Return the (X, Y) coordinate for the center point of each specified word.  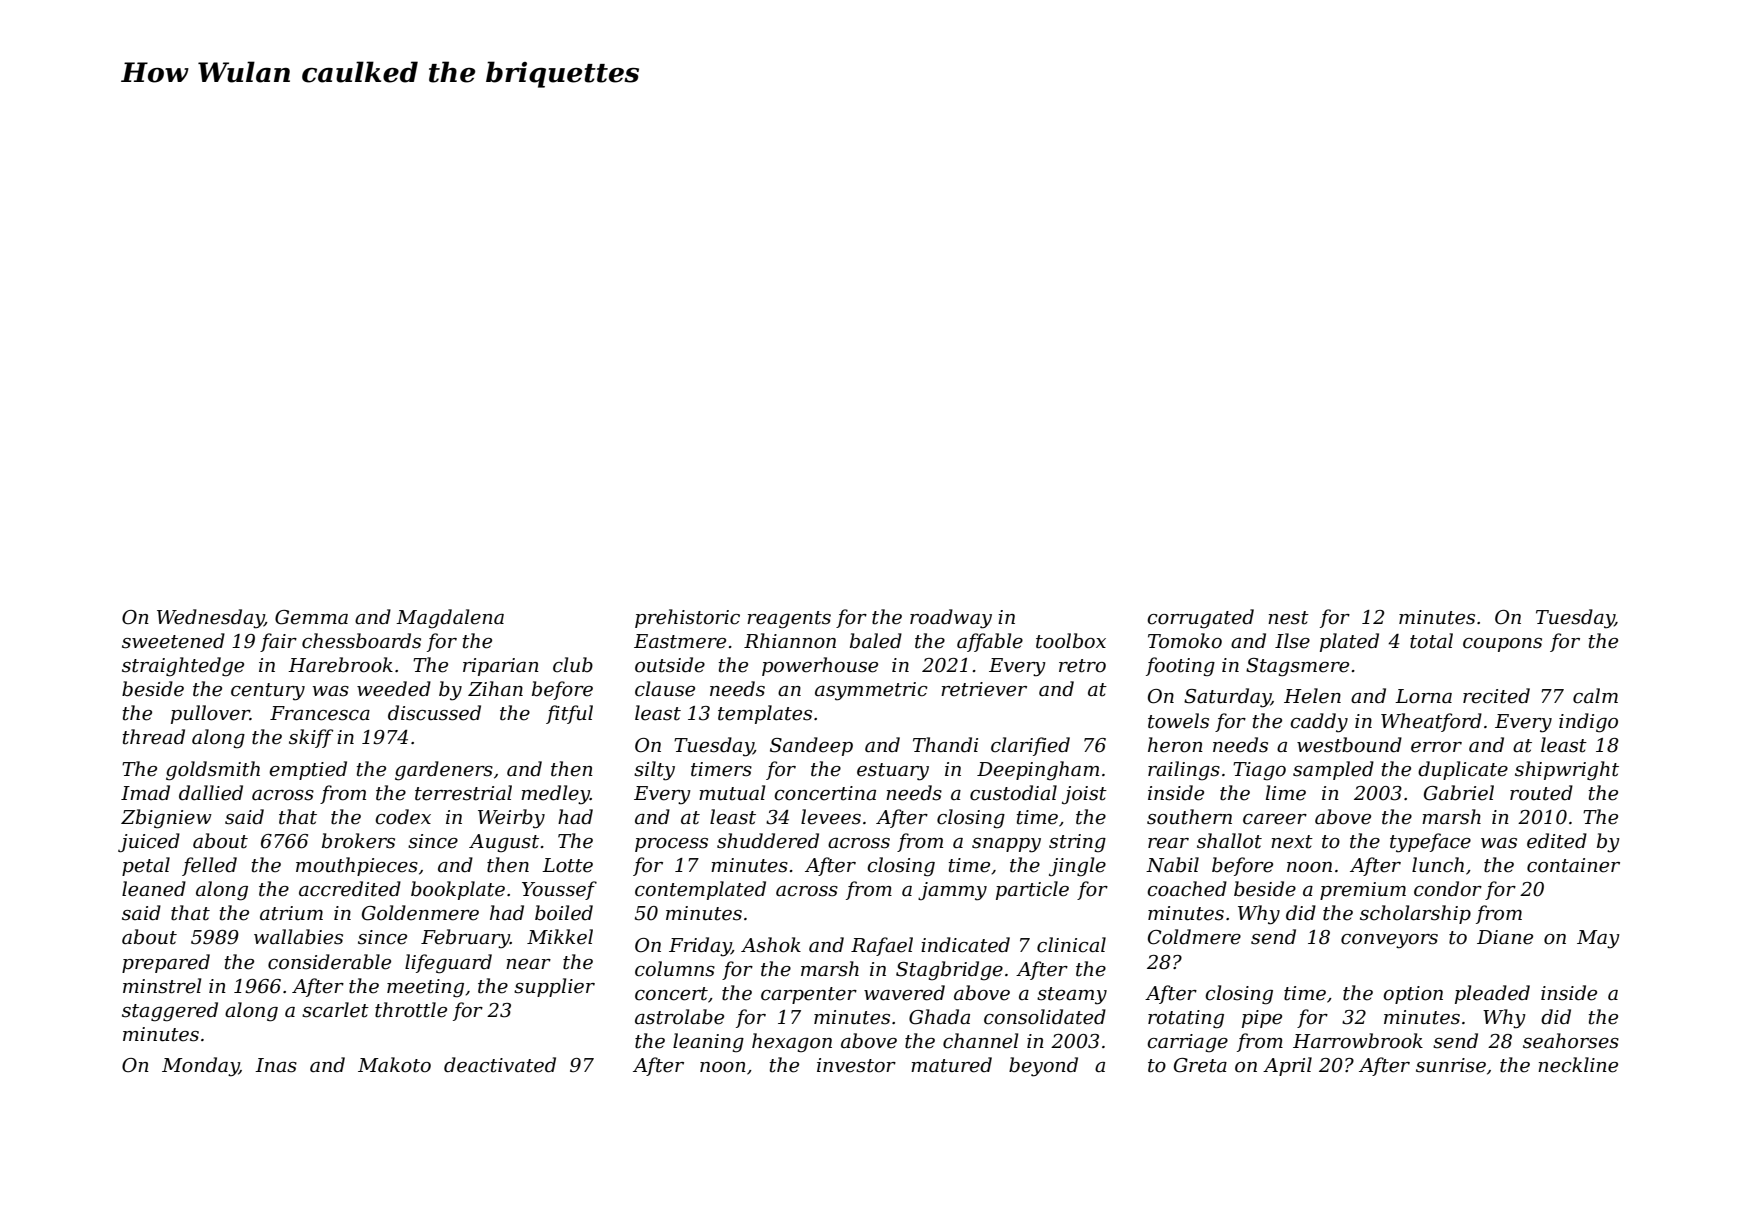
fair (278, 642)
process (671, 845)
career (1275, 819)
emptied (308, 770)
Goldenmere (420, 913)
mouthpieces (357, 866)
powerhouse (820, 666)
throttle (411, 1010)
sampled (1333, 770)
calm (1595, 696)
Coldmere (1194, 937)
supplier (554, 987)
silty (654, 771)
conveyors (1389, 941)
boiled (564, 913)
